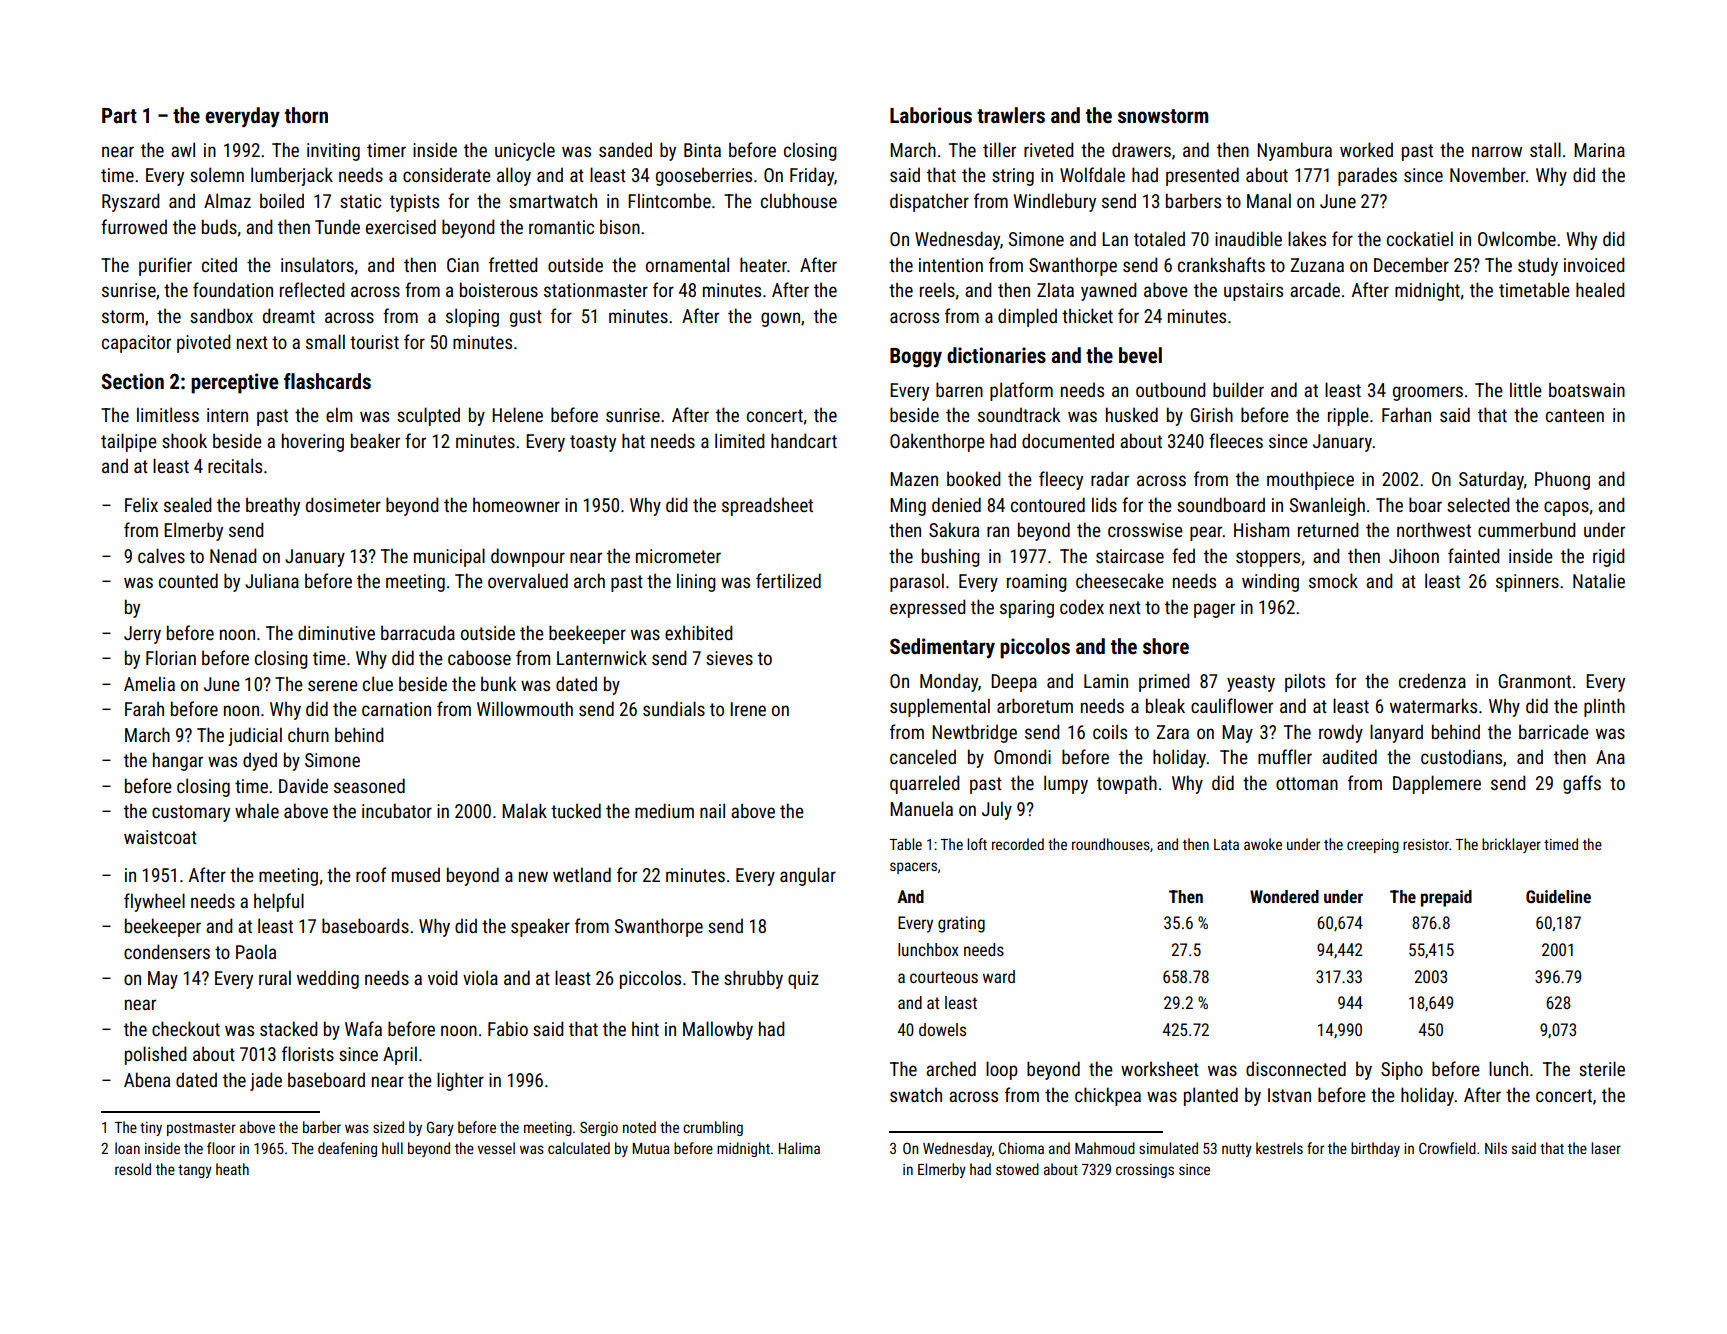  Describe the element at coordinates (1411, 264) in the screenshot. I see `December` at that location.
